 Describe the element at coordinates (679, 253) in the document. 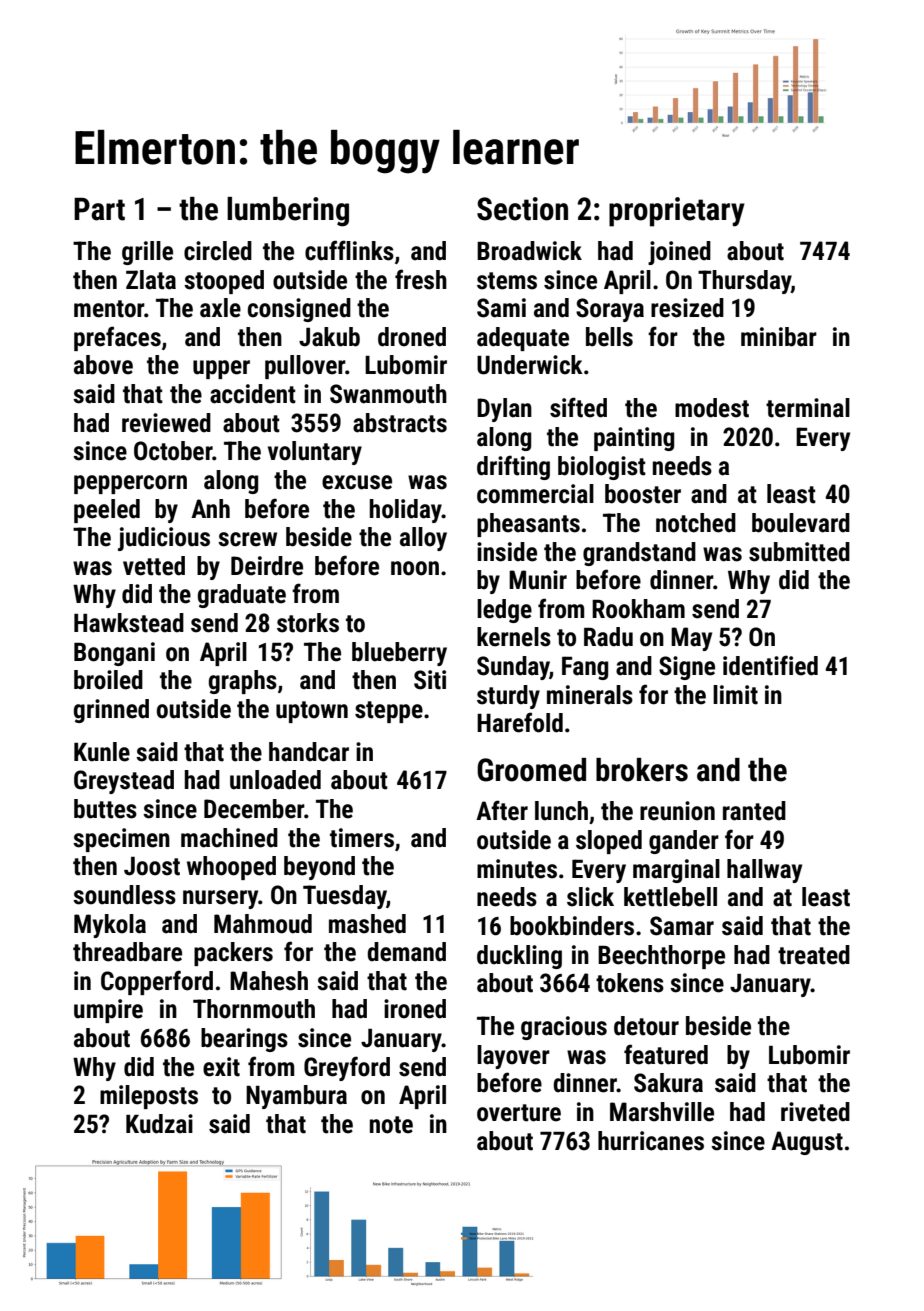

I see `joined` at that location.
